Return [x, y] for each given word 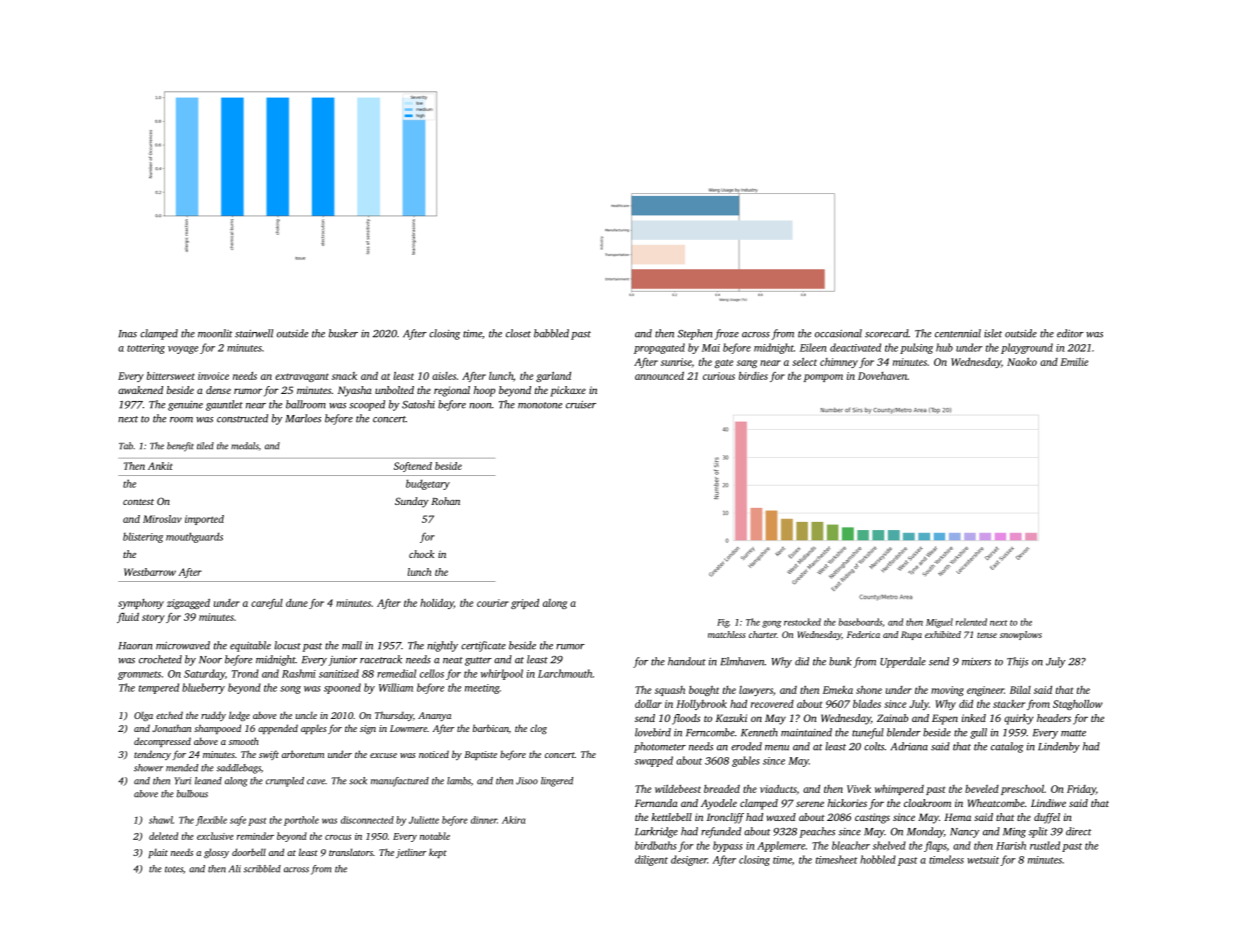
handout [687, 661]
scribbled [262, 869]
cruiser [581, 405]
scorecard [886, 333]
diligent [651, 860]
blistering [143, 537]
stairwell [254, 333]
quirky [1019, 719]
